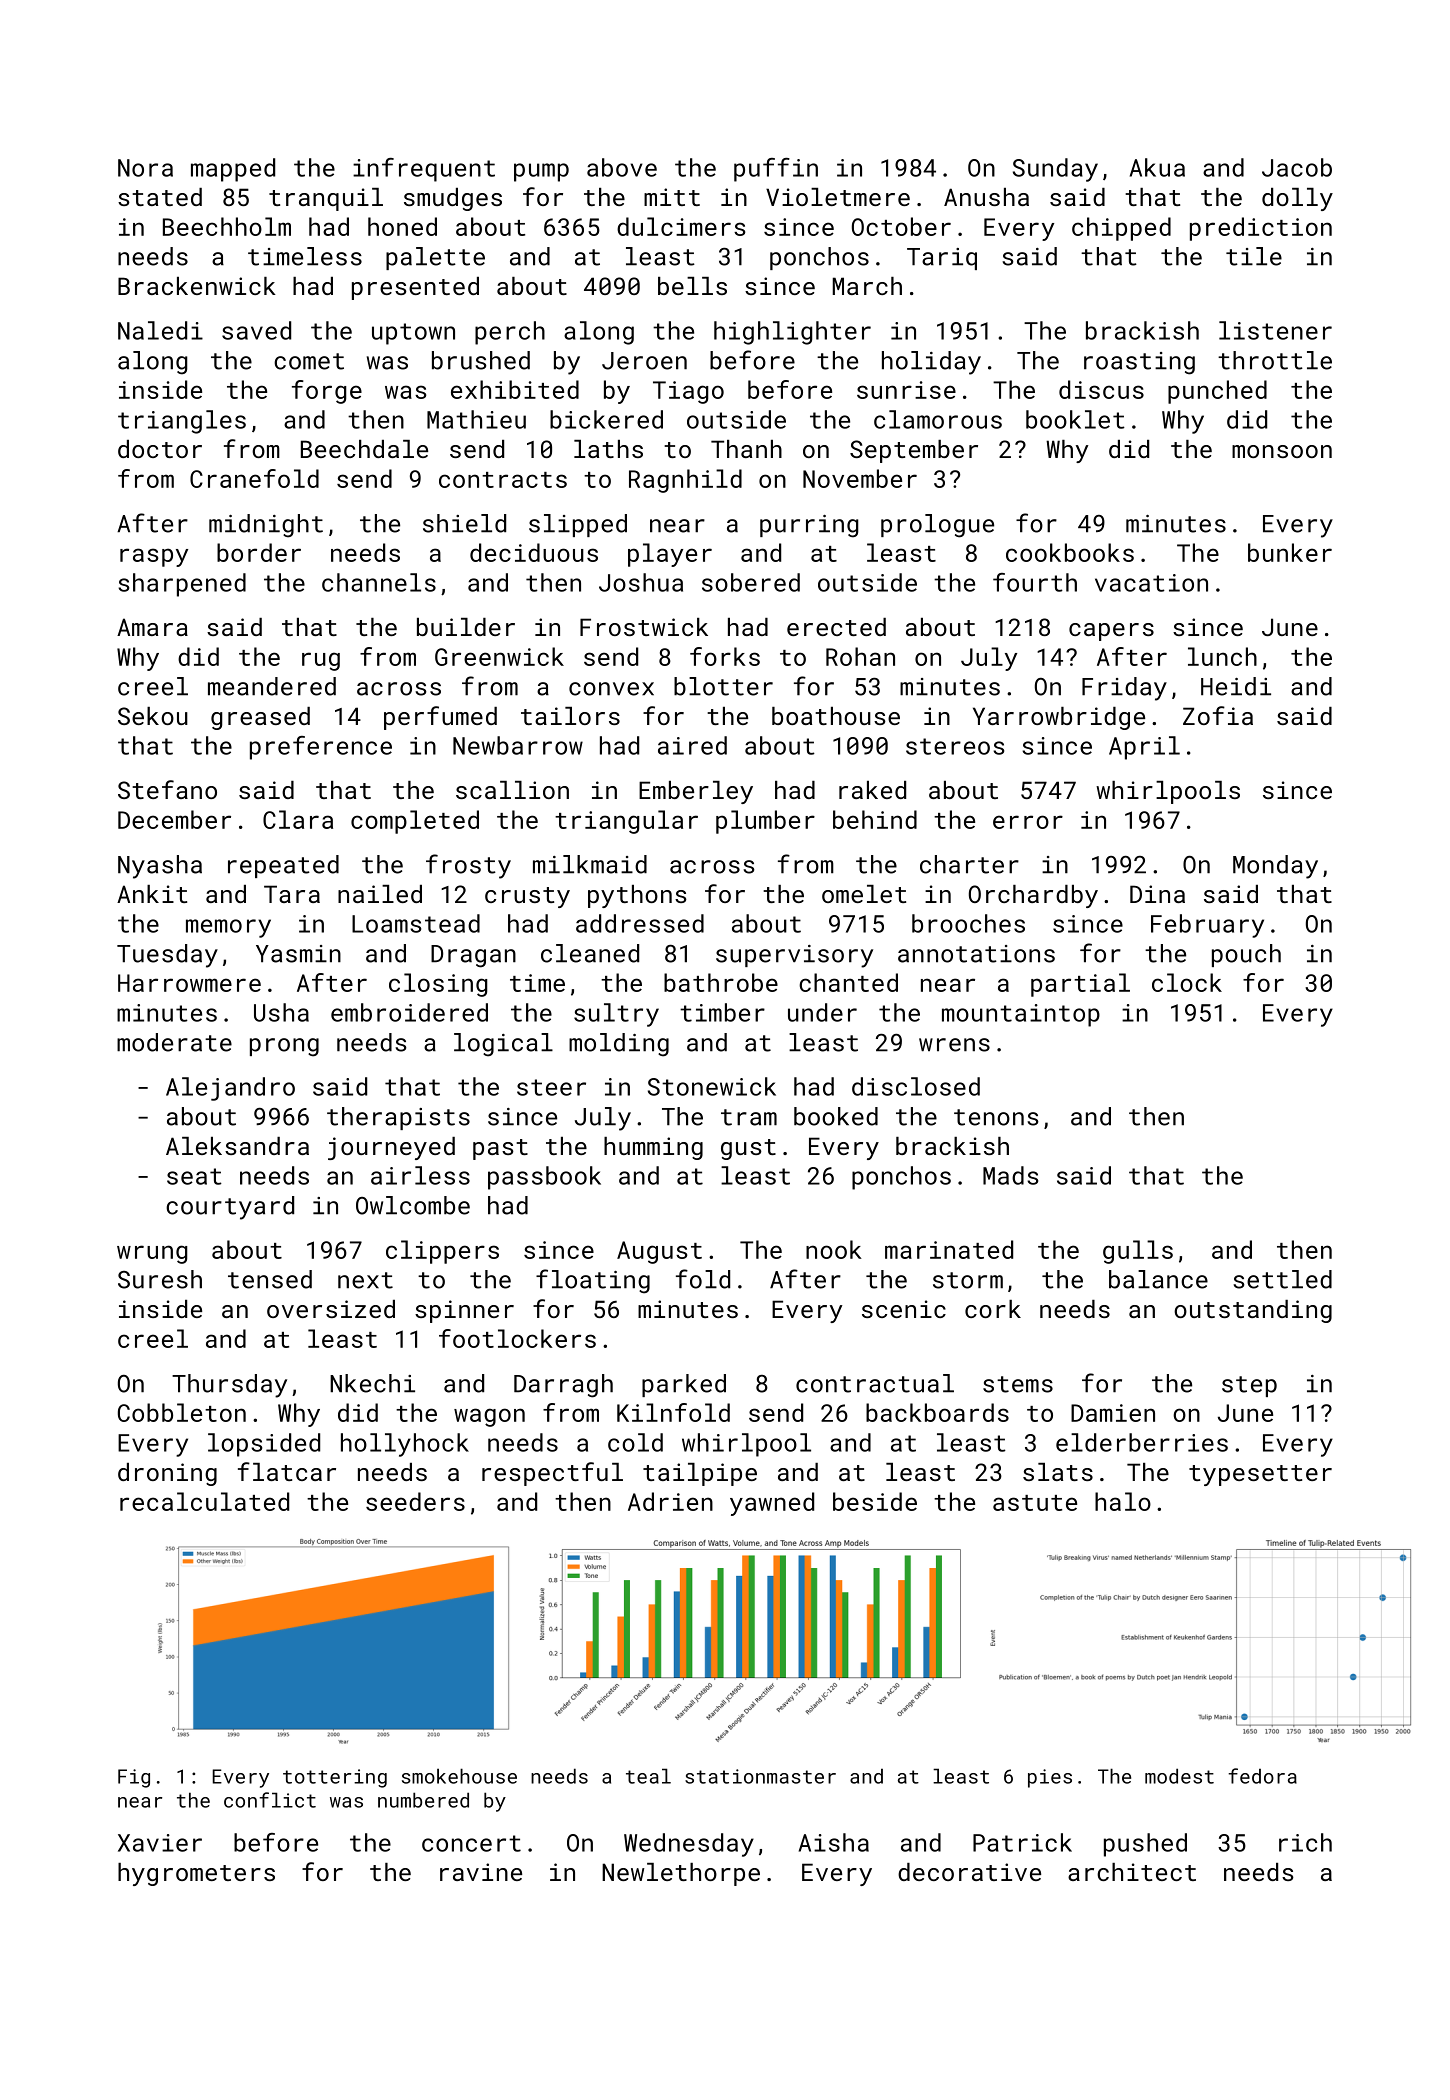 This document has height=2100, width=1450. Describe the element at coordinates (760, 1776) in the document. I see `stationmaster` at that location.
